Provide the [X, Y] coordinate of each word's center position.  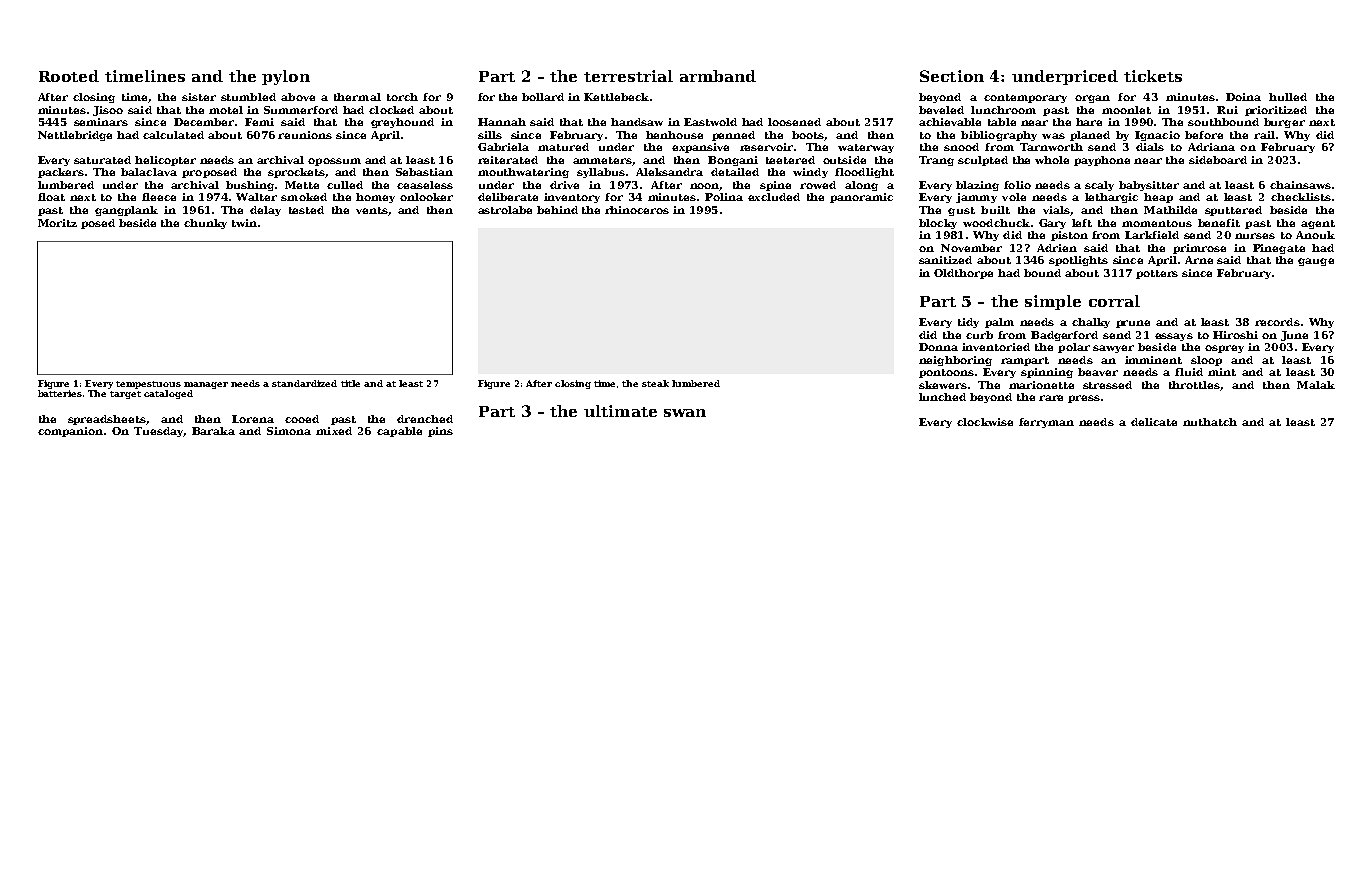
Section [952, 76]
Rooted [69, 76]
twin [244, 223]
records [1277, 322]
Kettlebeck [616, 97]
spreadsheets [107, 420]
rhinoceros [637, 210]
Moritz [57, 223]
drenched [425, 419]
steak [655, 383]
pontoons [946, 373]
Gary [1052, 224]
